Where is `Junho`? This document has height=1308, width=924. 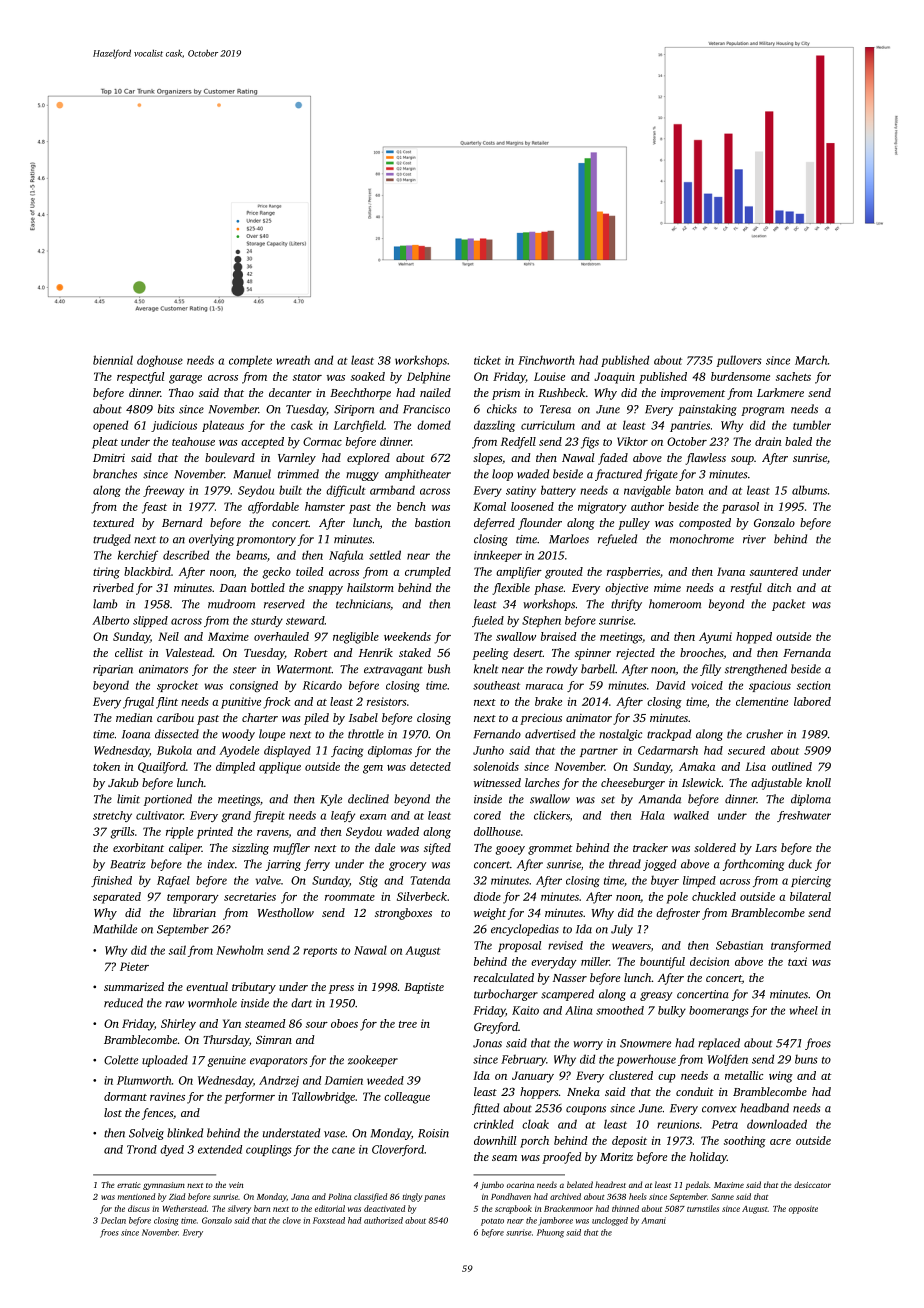 Junho is located at coordinates (488, 750).
